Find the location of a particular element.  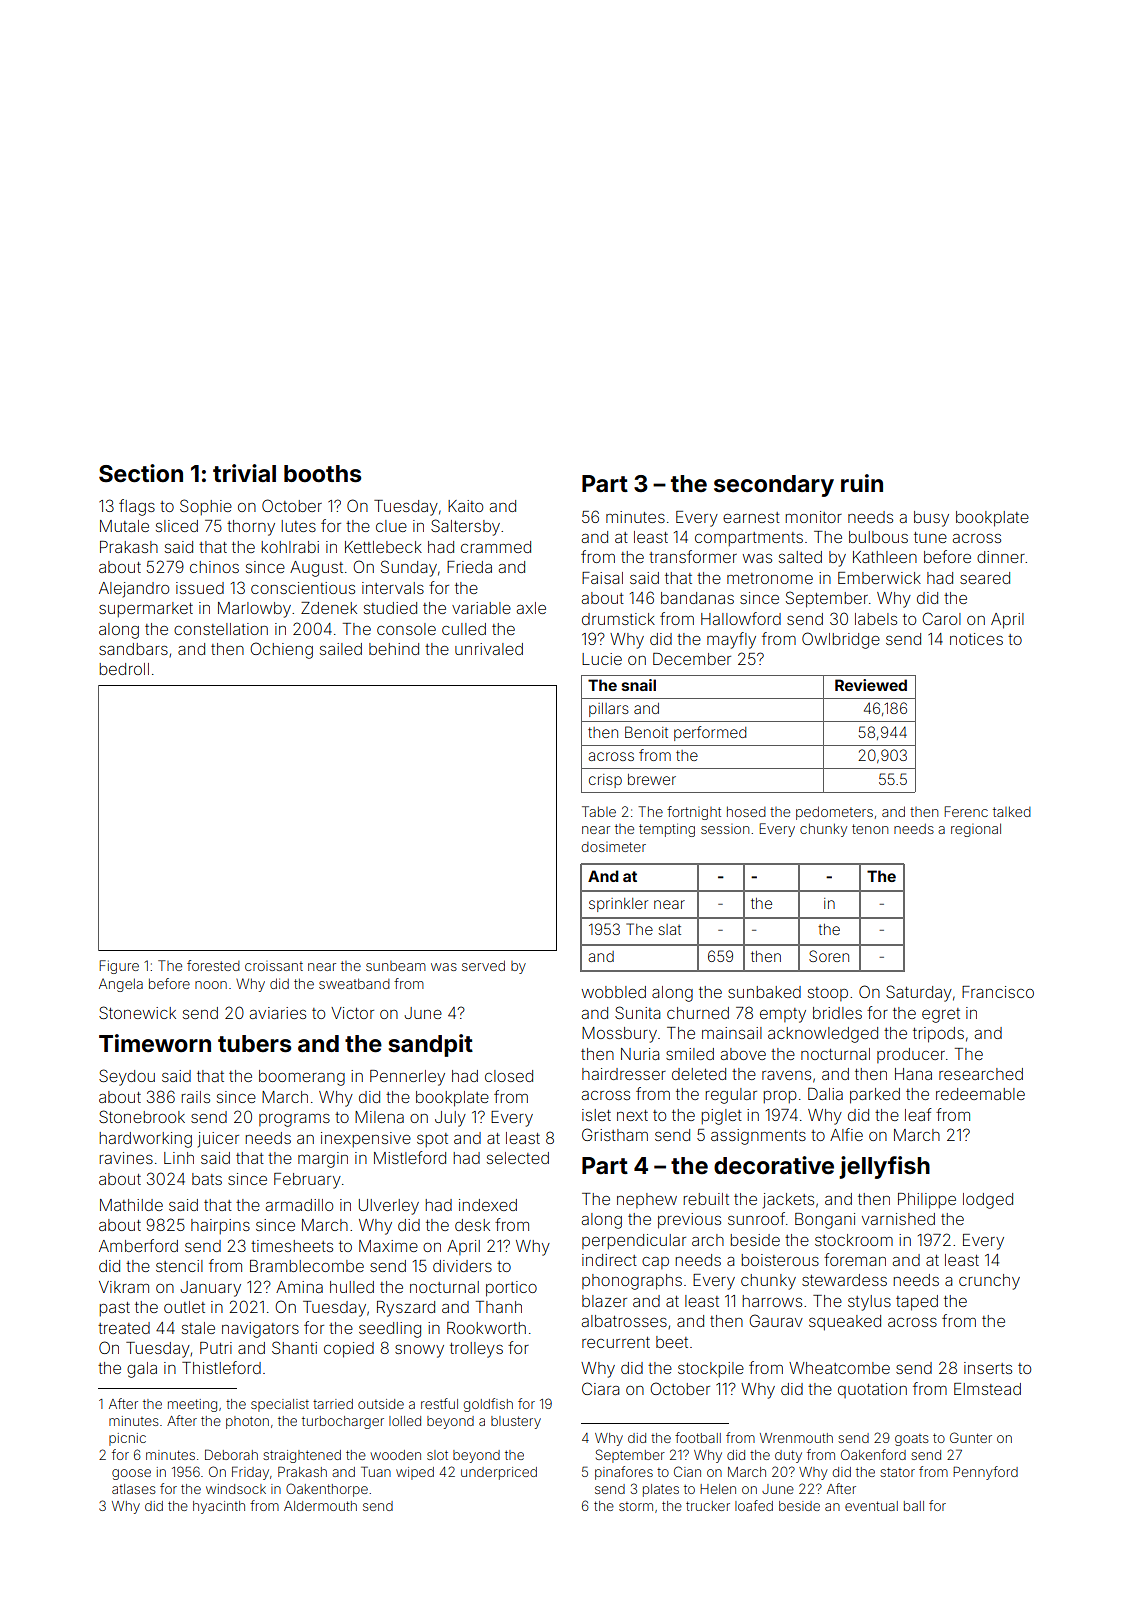

Mutale is located at coordinates (124, 526).
